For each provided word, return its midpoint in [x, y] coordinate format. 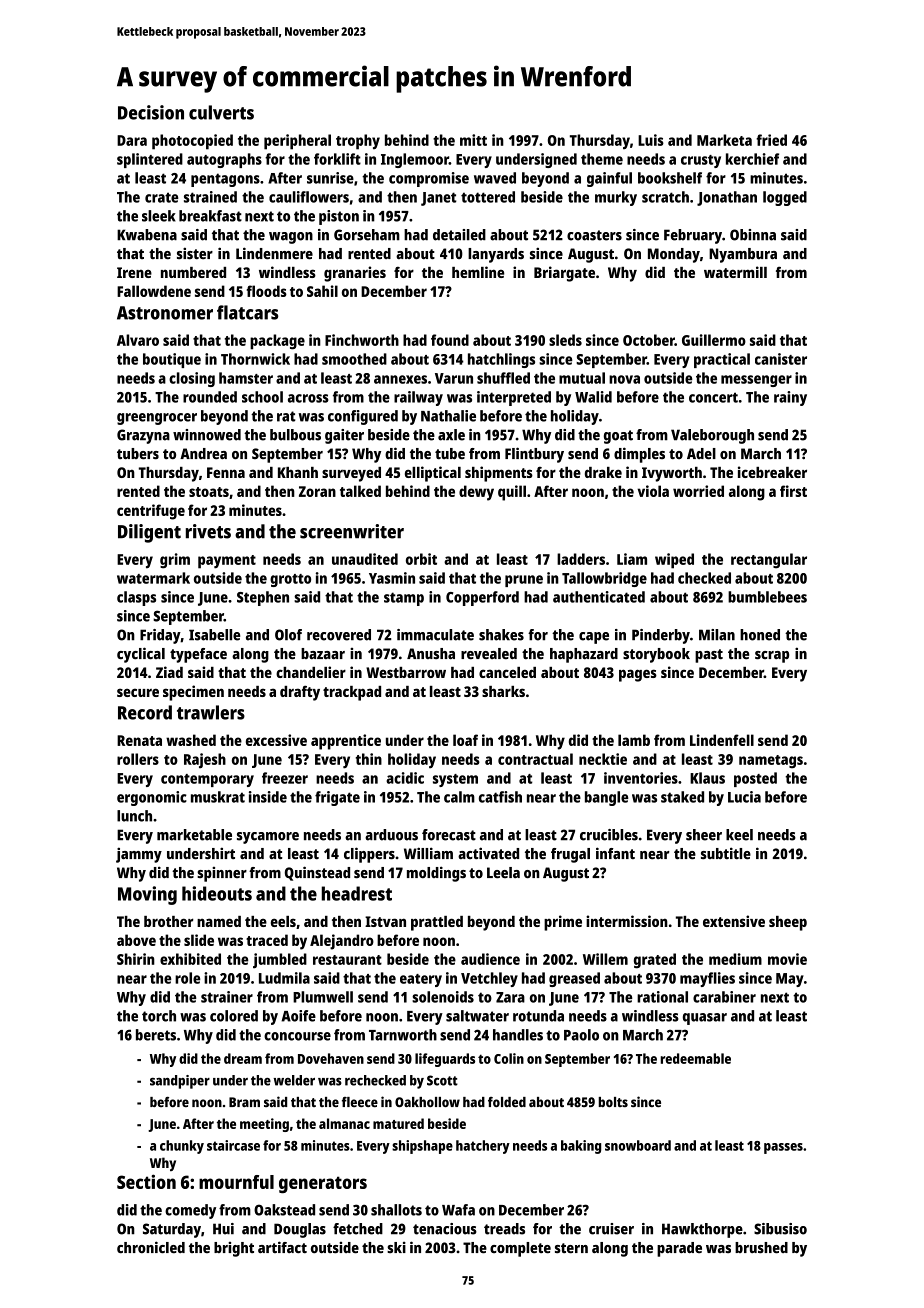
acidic [405, 778]
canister [781, 359]
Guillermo [714, 340]
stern [571, 1248]
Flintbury [534, 455]
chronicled [151, 1247]
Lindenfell [722, 740]
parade [679, 1249]
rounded [210, 397]
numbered [193, 272]
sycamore [268, 838]
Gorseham [367, 235]
